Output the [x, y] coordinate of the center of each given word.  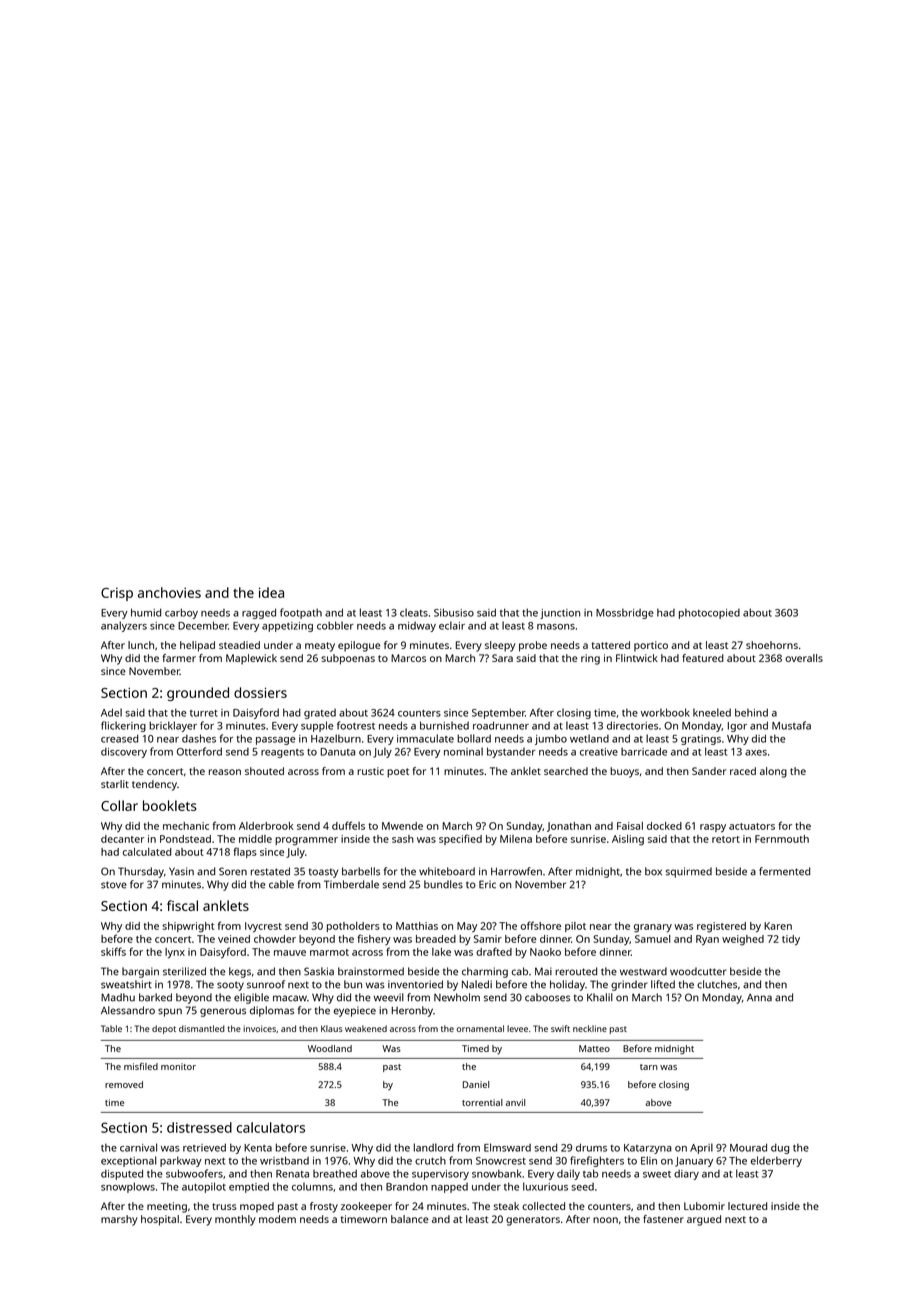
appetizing [287, 627]
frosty [324, 1207]
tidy [791, 940]
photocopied [709, 614]
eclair [452, 625]
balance [410, 1219]
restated [270, 871]
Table [111, 1028]
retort [726, 839]
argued [704, 1220]
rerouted [576, 971]
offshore [541, 925]
